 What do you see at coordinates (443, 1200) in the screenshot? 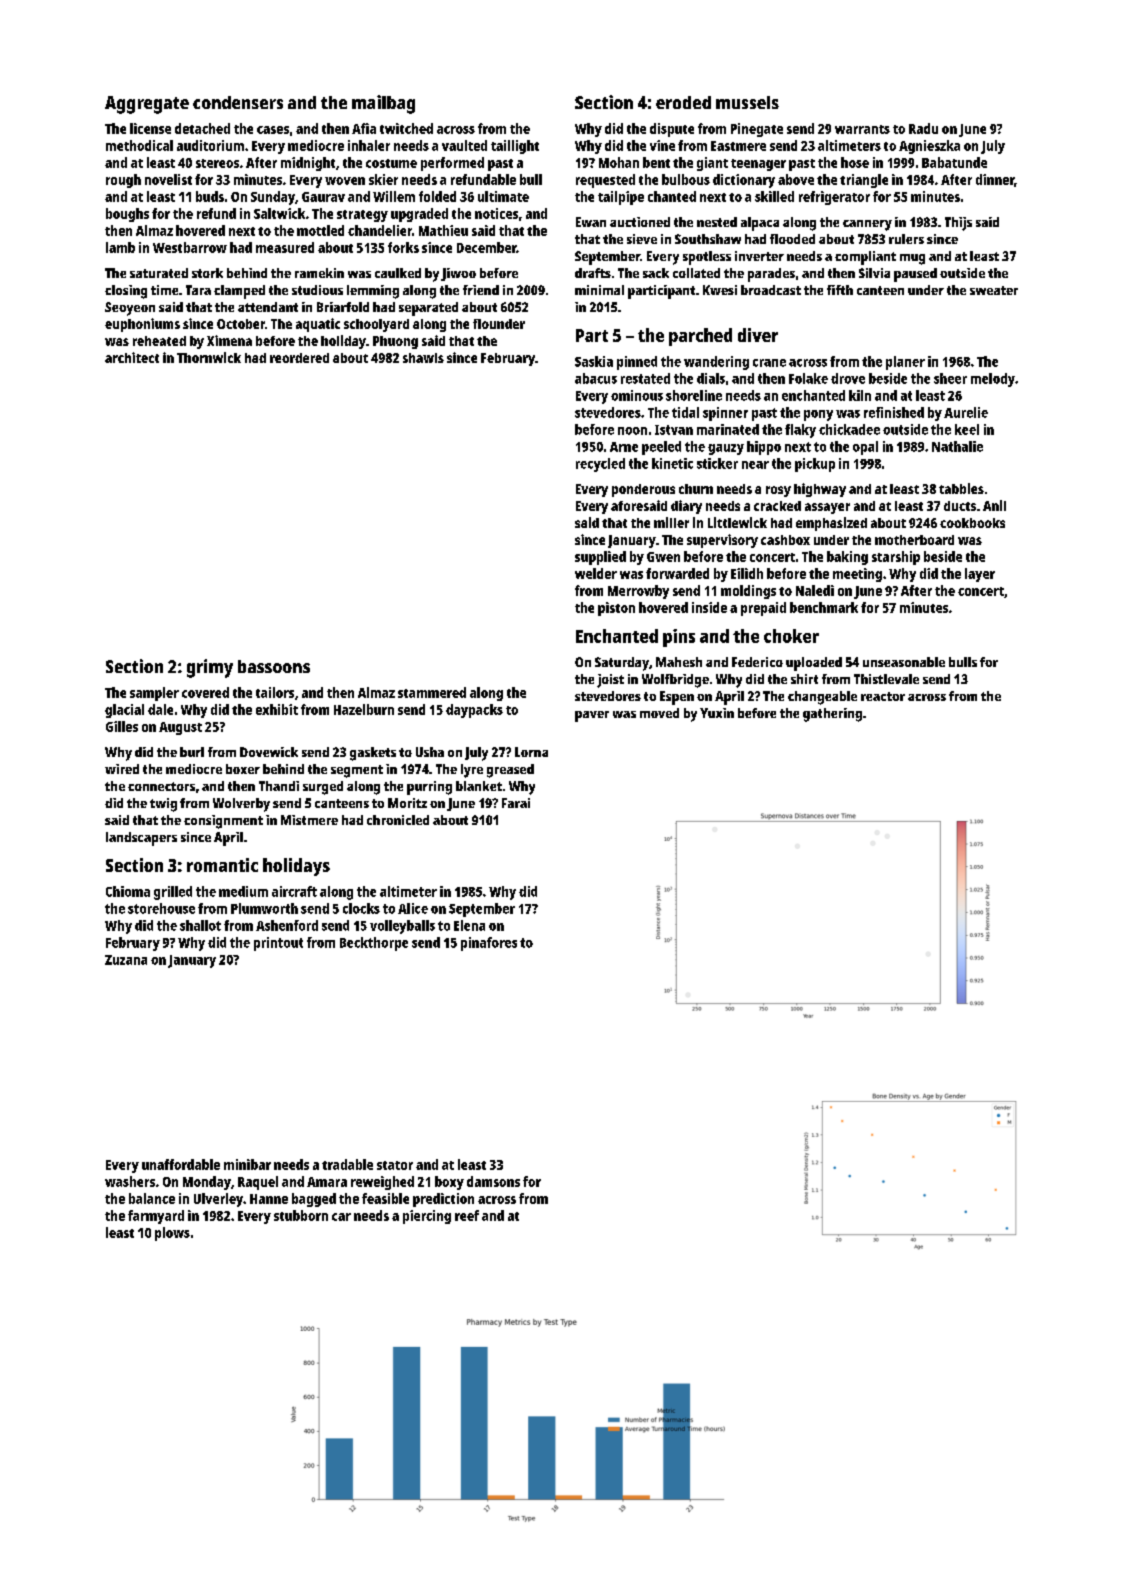
I see `prediction` at bounding box center [443, 1200].
